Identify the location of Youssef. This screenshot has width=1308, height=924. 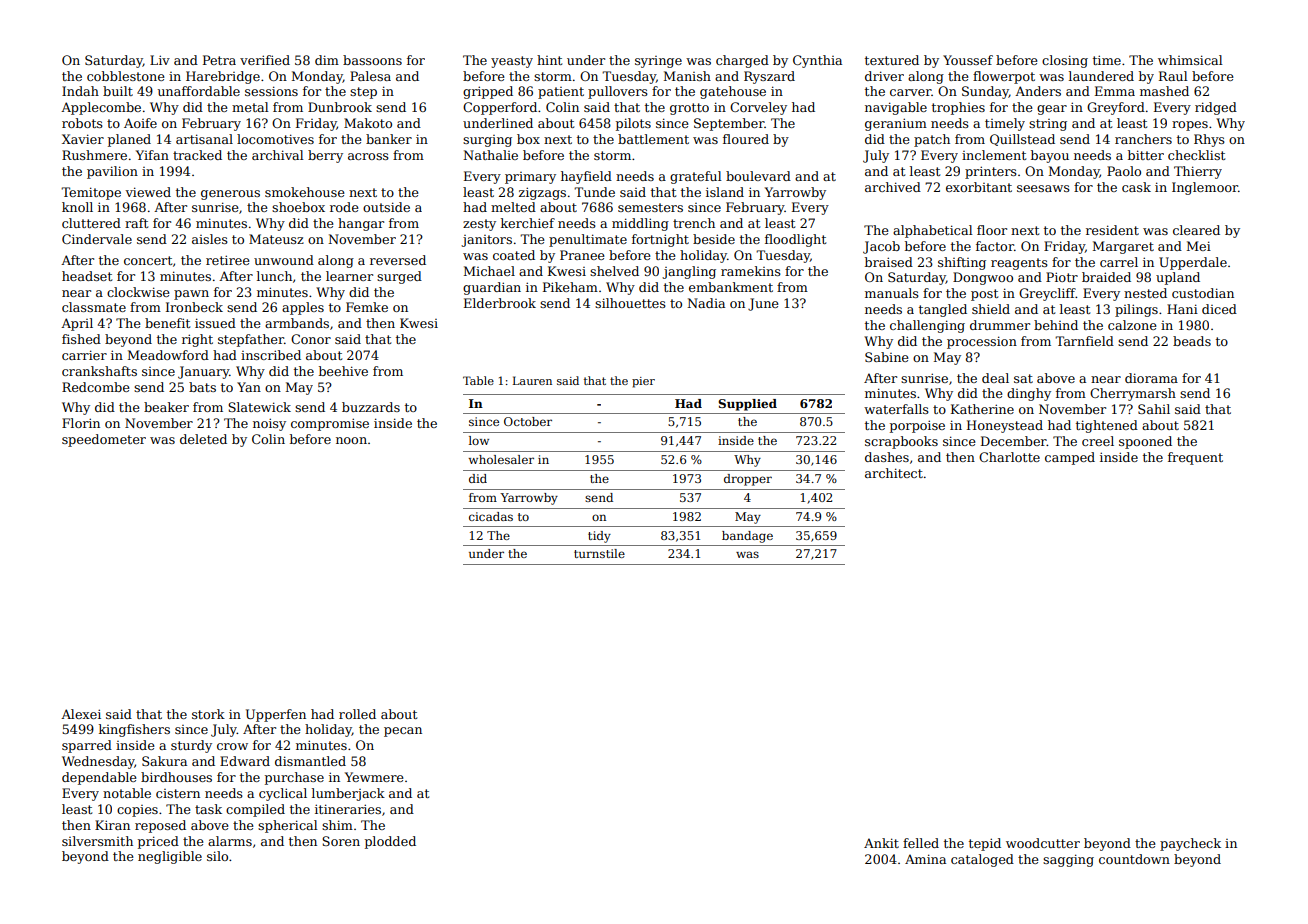
(968, 60).
